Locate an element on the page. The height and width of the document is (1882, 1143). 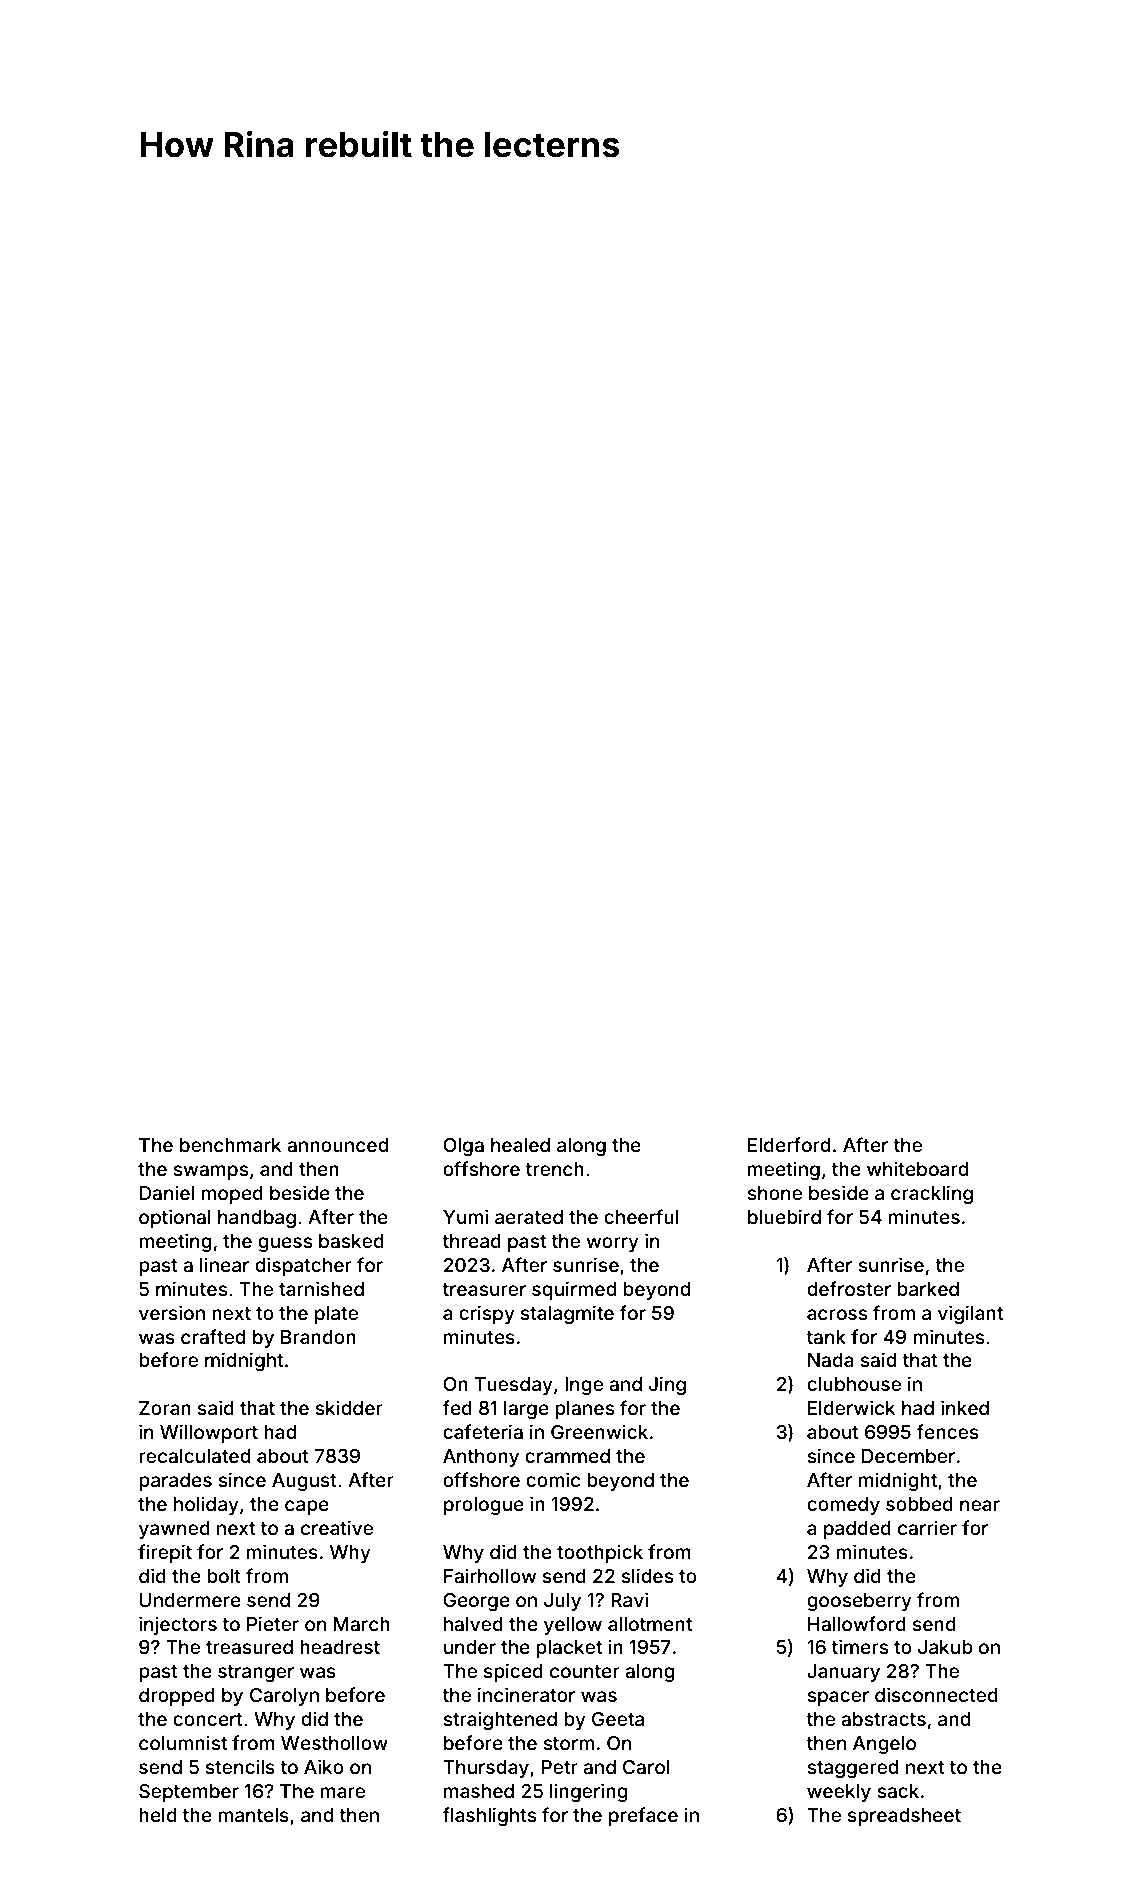
slides is located at coordinates (647, 1575).
